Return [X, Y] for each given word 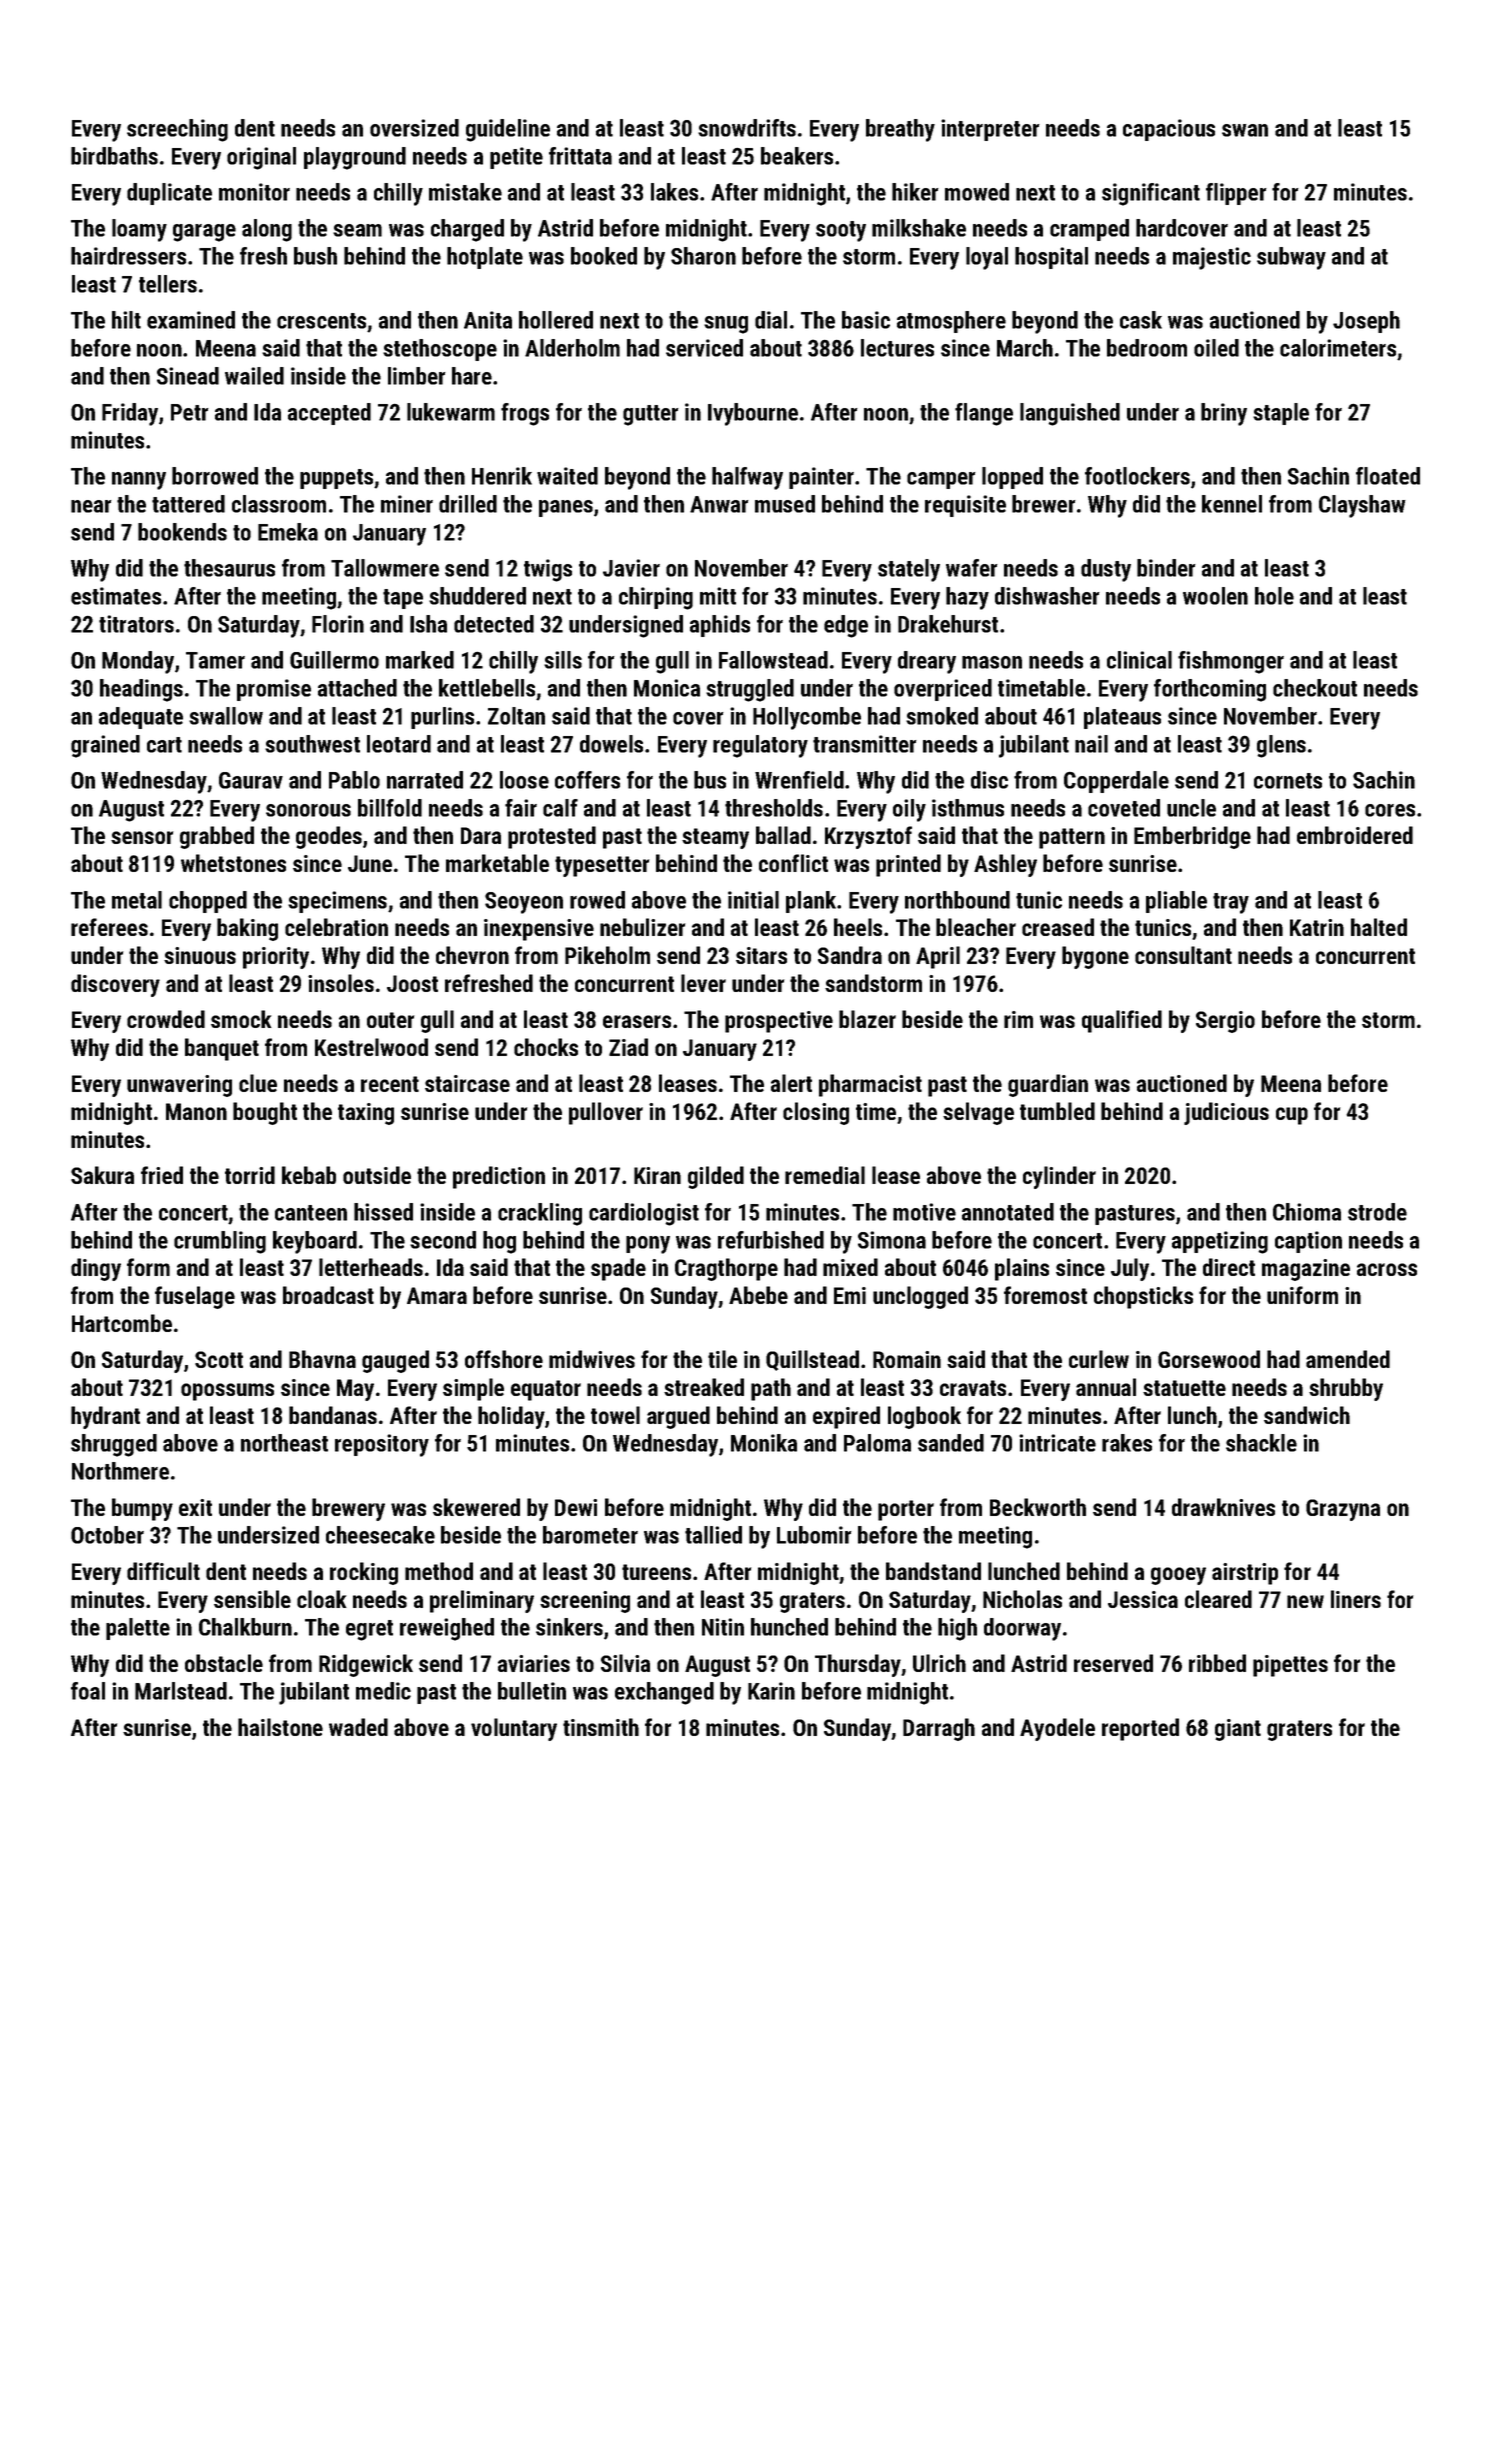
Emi [850, 1295]
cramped [1089, 230]
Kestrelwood [371, 1047]
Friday [130, 414]
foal [88, 1691]
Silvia [625, 1663]
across [1387, 1269]
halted [1379, 927]
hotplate [485, 258]
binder [1166, 568]
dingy [96, 1269]
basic [866, 320]
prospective [779, 1022]
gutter [650, 415]
